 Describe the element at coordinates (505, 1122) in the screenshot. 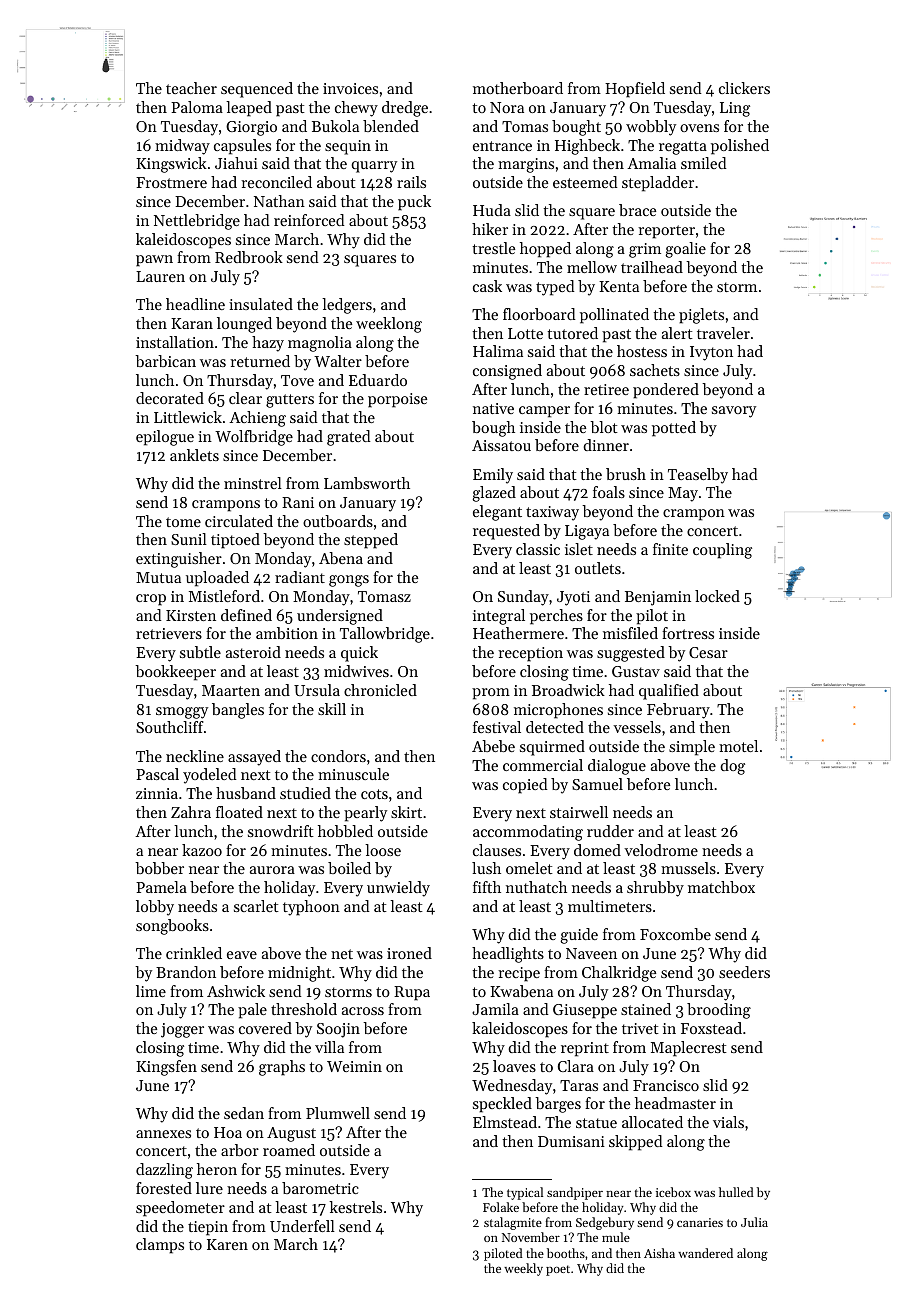

I see `Elmstead` at that location.
